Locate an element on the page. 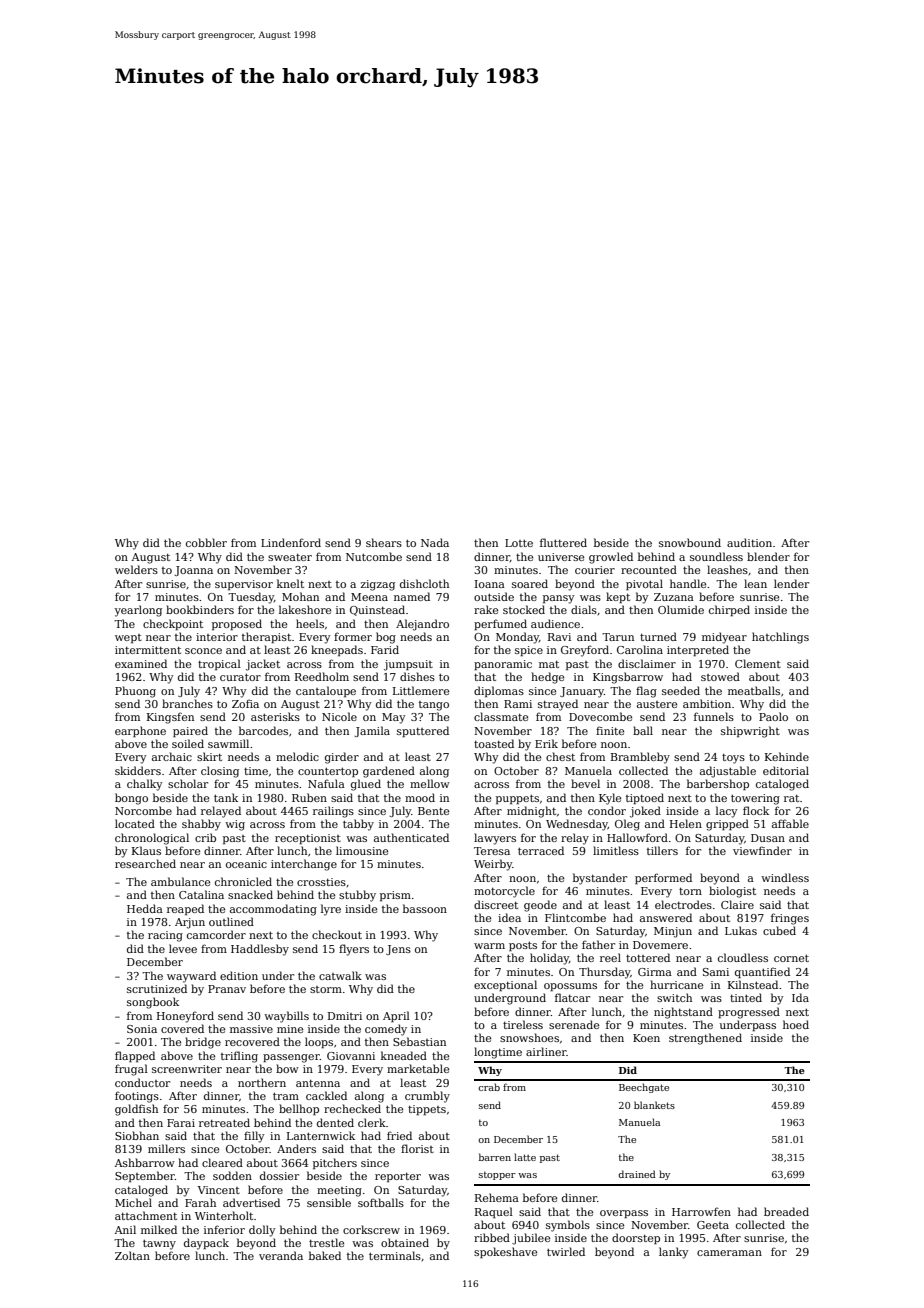 The height and width of the document is (1308, 924). cobbler is located at coordinates (206, 542).
